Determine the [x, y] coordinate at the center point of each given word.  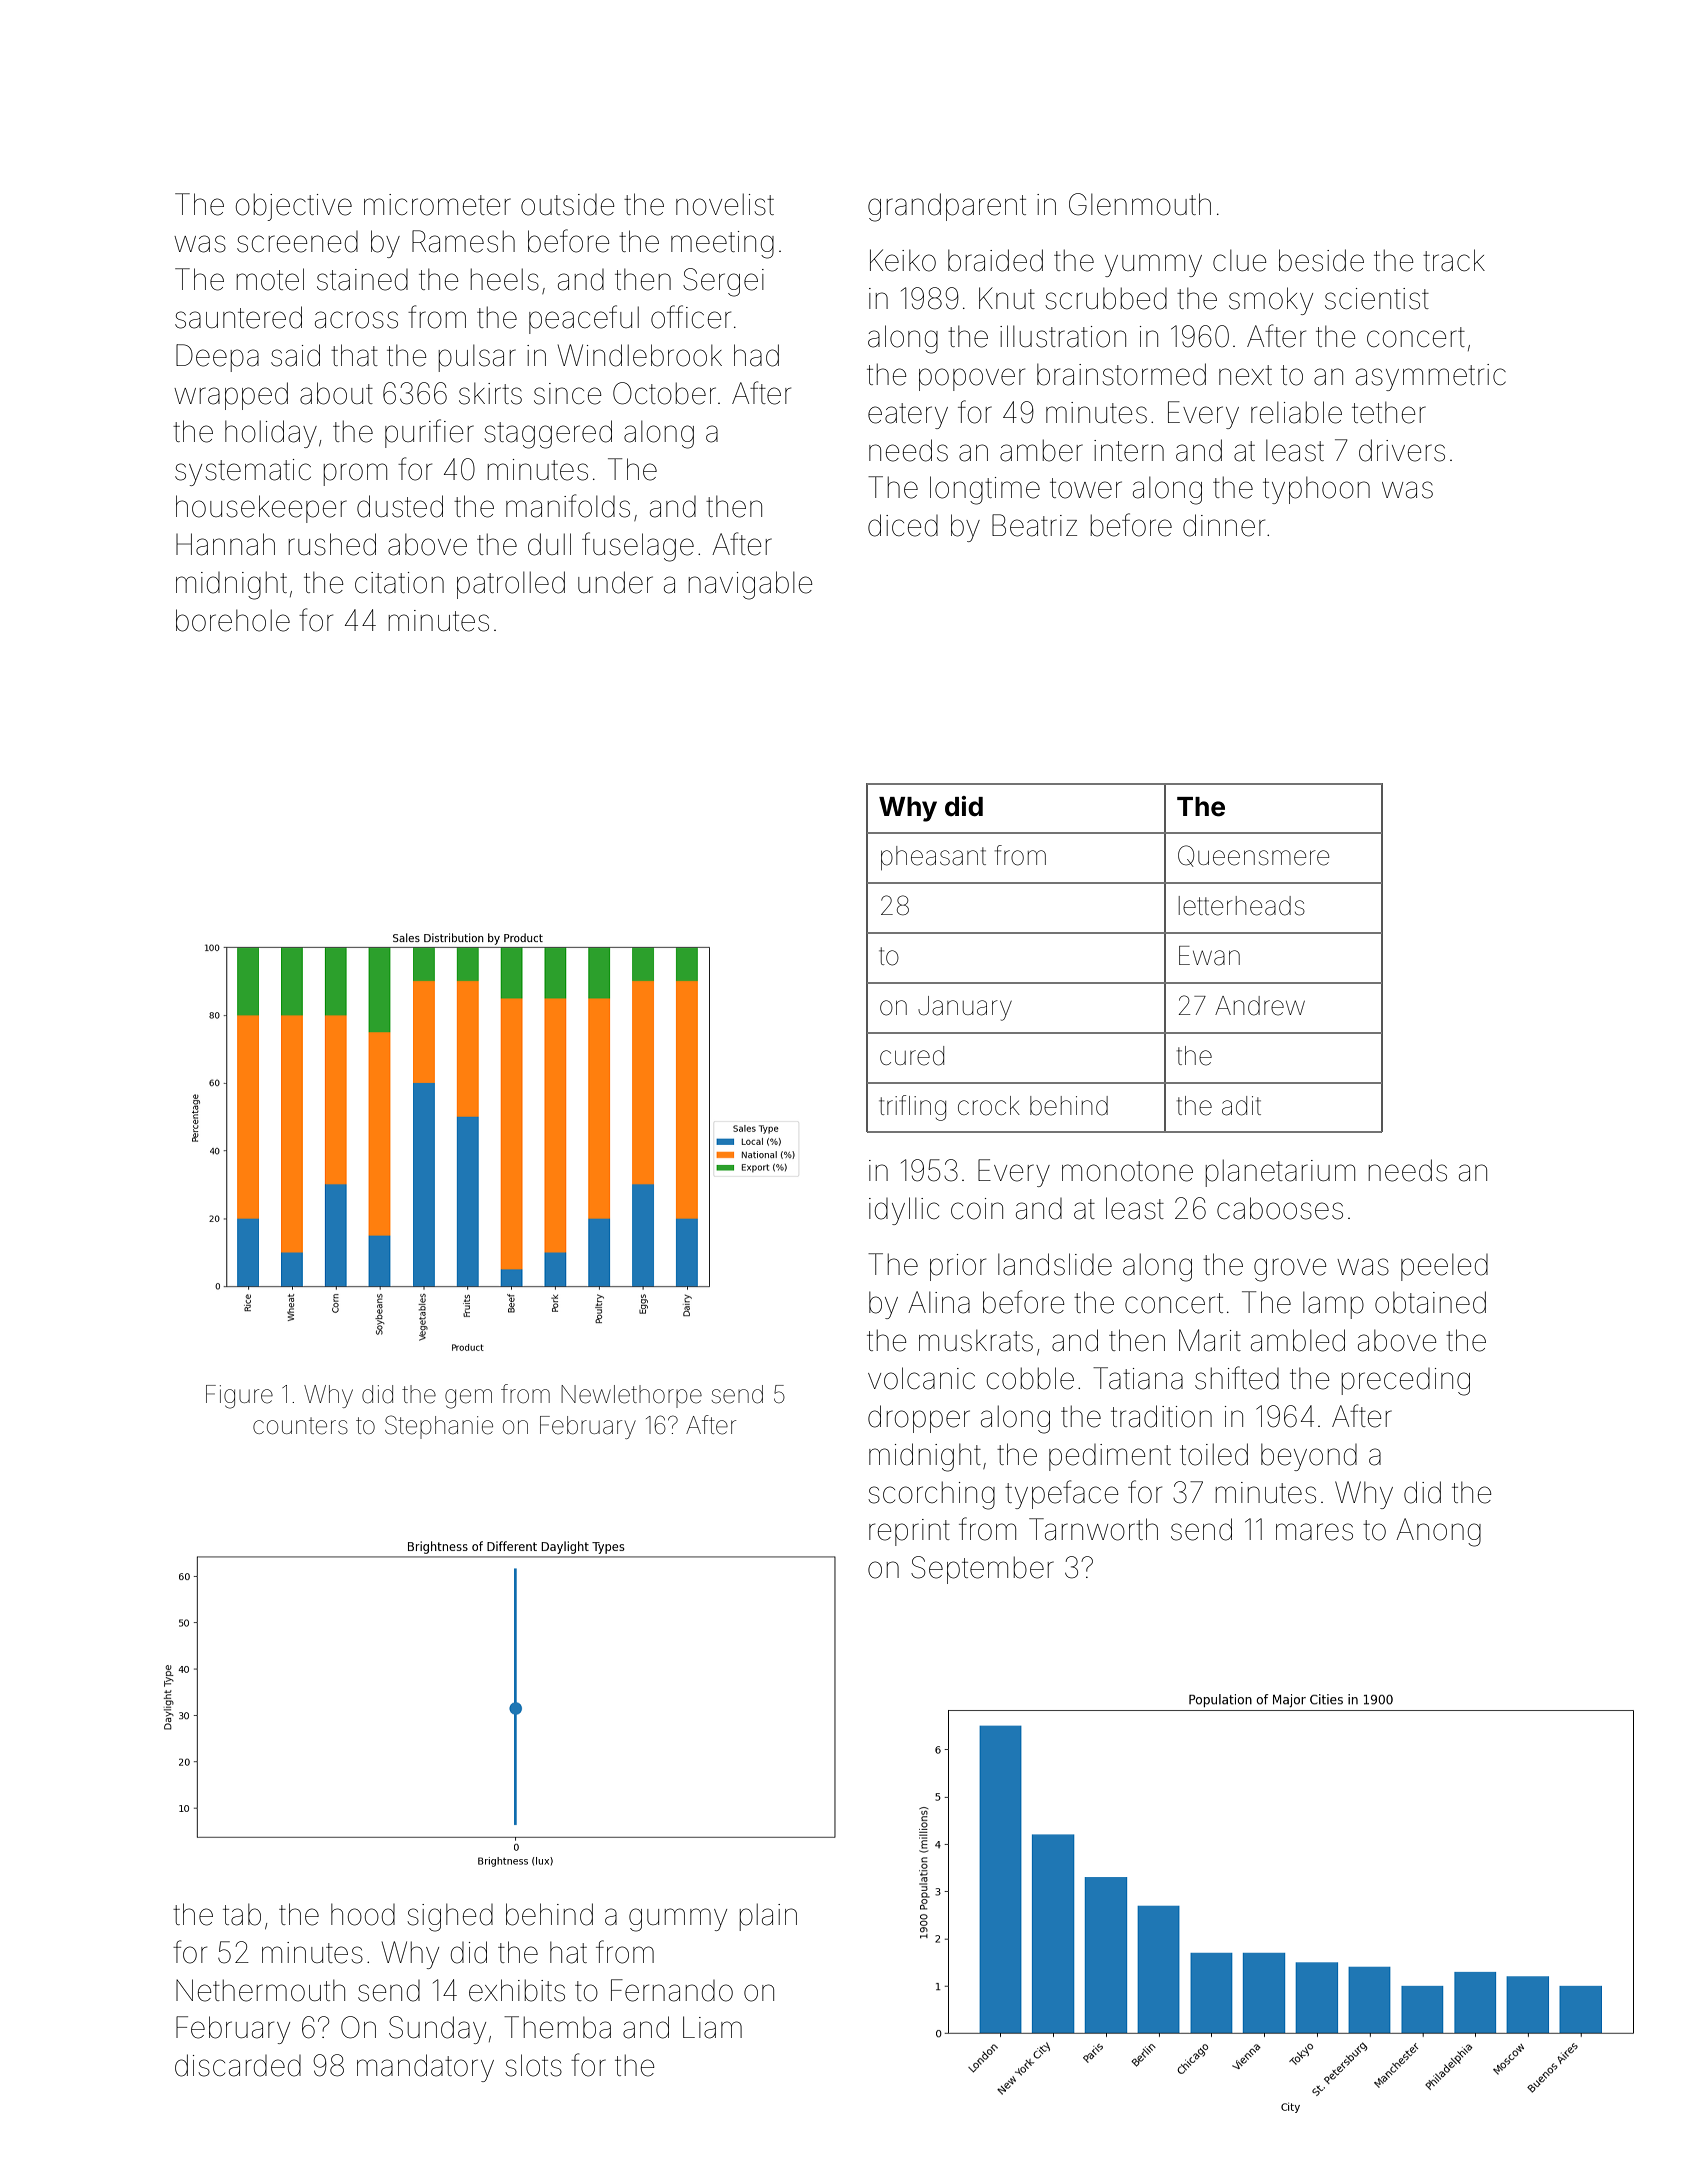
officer [691, 317]
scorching [931, 1495]
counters [300, 1426]
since [567, 394]
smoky [1271, 301]
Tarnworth [1093, 1529]
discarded [238, 2065]
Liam [712, 2027]
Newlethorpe [631, 1396]
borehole [233, 620]
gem [468, 1399]
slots [533, 2065]
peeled [1444, 1267]
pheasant [933, 858]
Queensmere [1253, 856]
